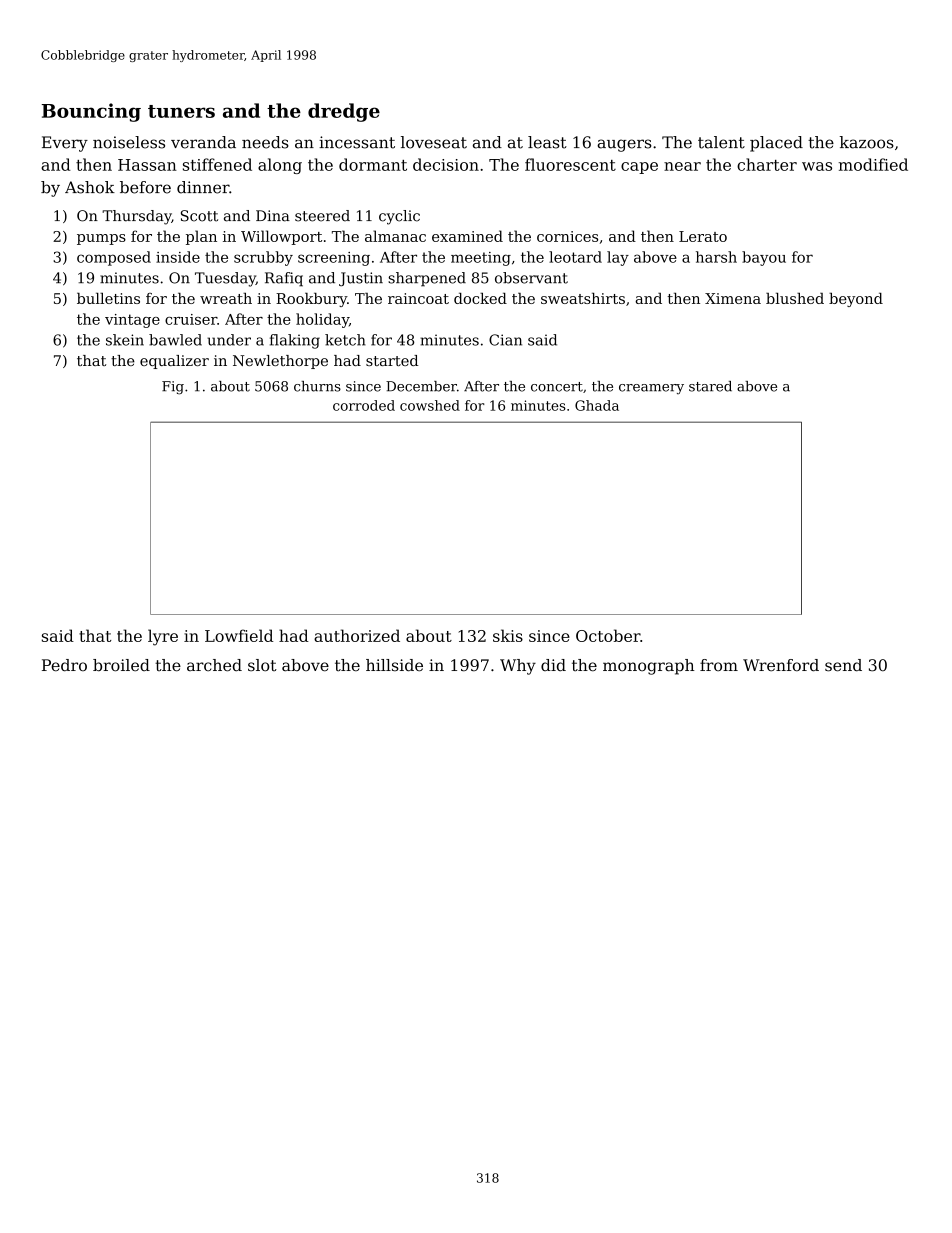  Describe the element at coordinates (608, 635) in the document. I see `October` at that location.
